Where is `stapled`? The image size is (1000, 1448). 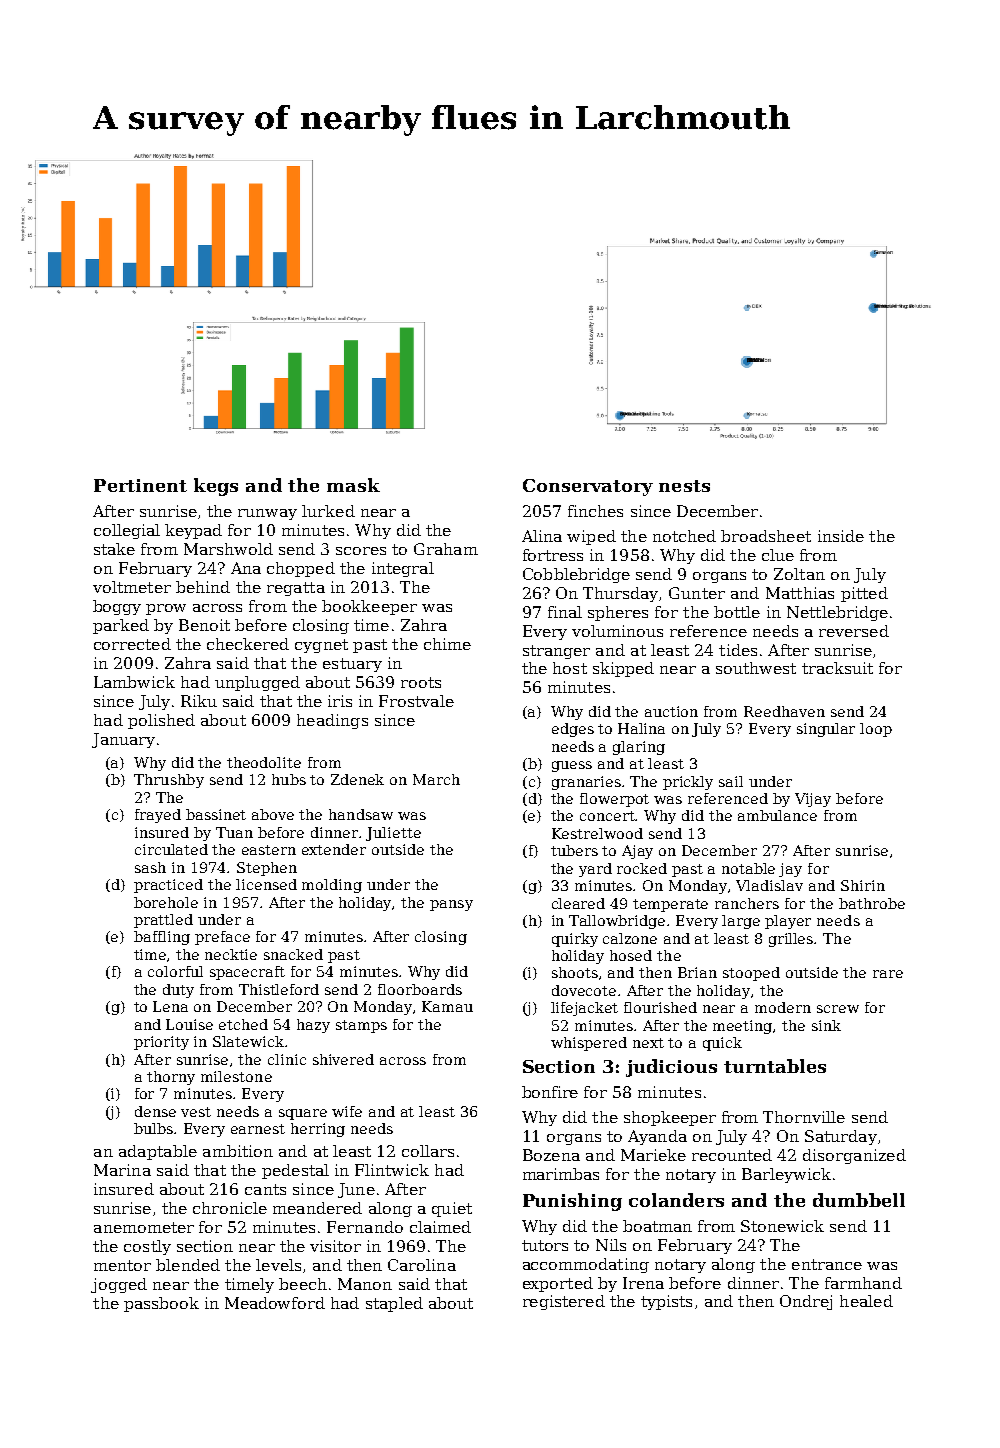 stapled is located at coordinates (394, 1304).
